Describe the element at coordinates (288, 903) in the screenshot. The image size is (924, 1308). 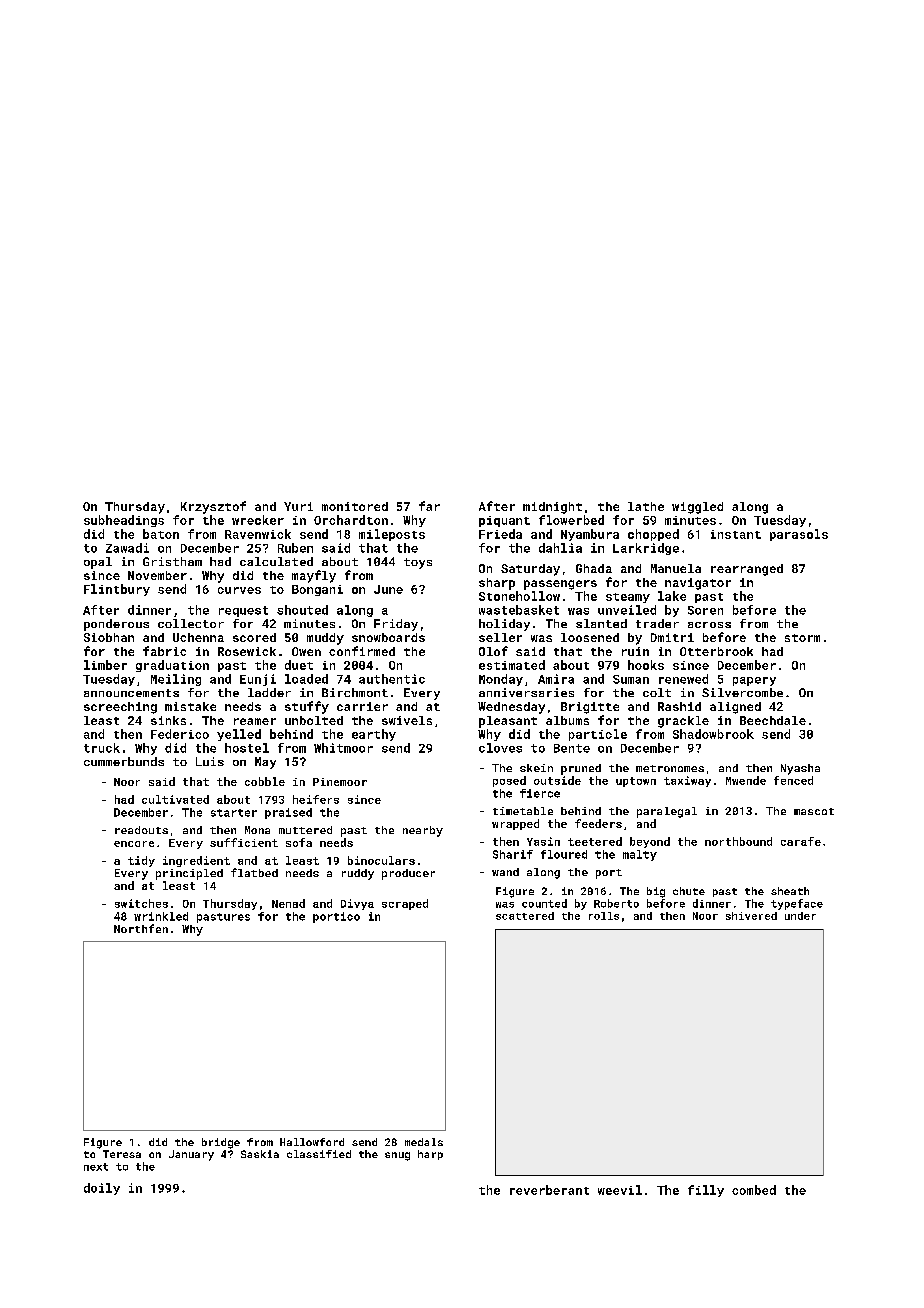
I see `Nenad` at that location.
